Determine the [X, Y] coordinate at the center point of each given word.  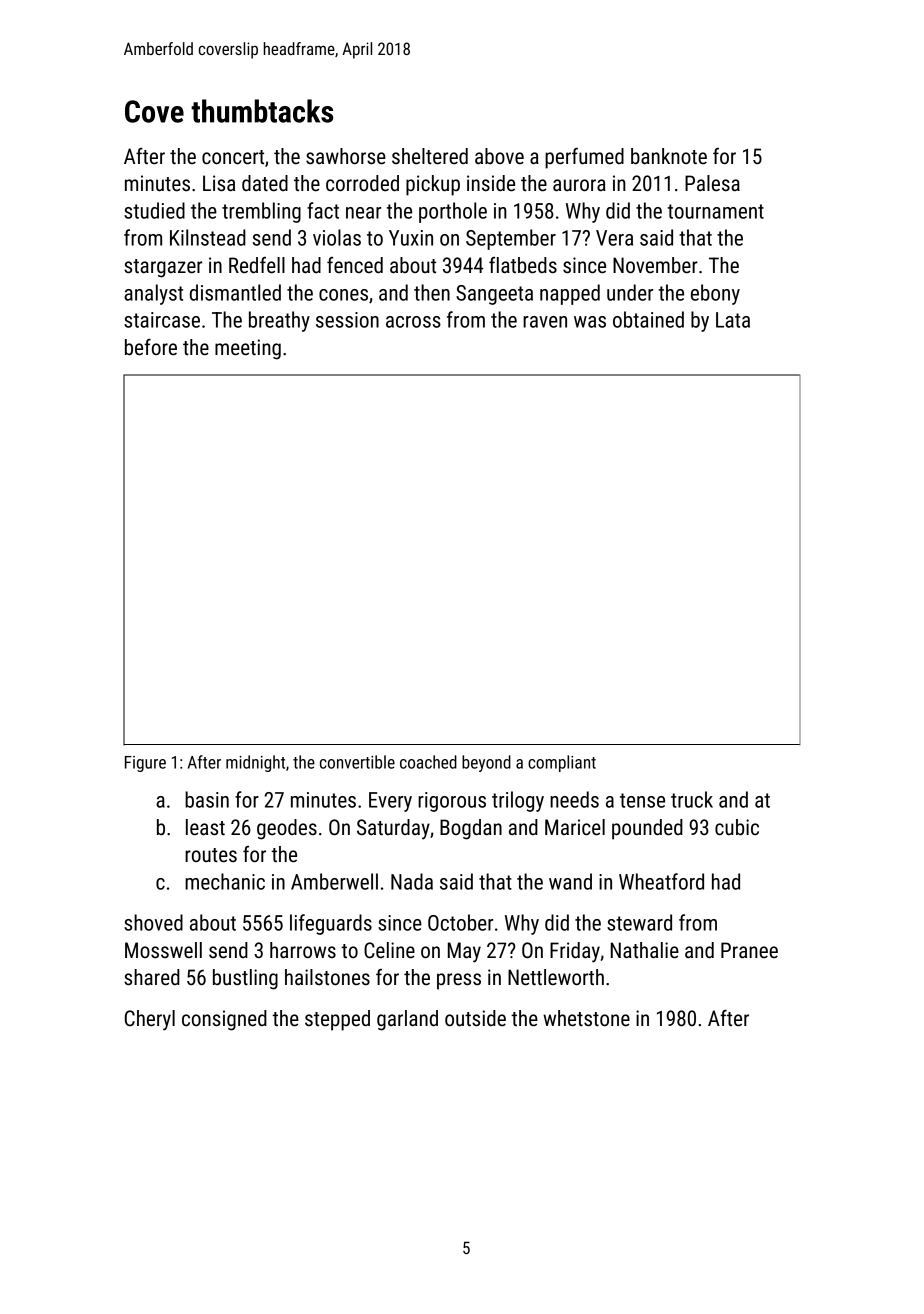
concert [233, 157]
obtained [648, 319]
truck [692, 799]
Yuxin [411, 238]
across [413, 322]
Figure [145, 764]
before [151, 347]
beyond [486, 763]
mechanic [225, 881]
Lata [733, 320]
